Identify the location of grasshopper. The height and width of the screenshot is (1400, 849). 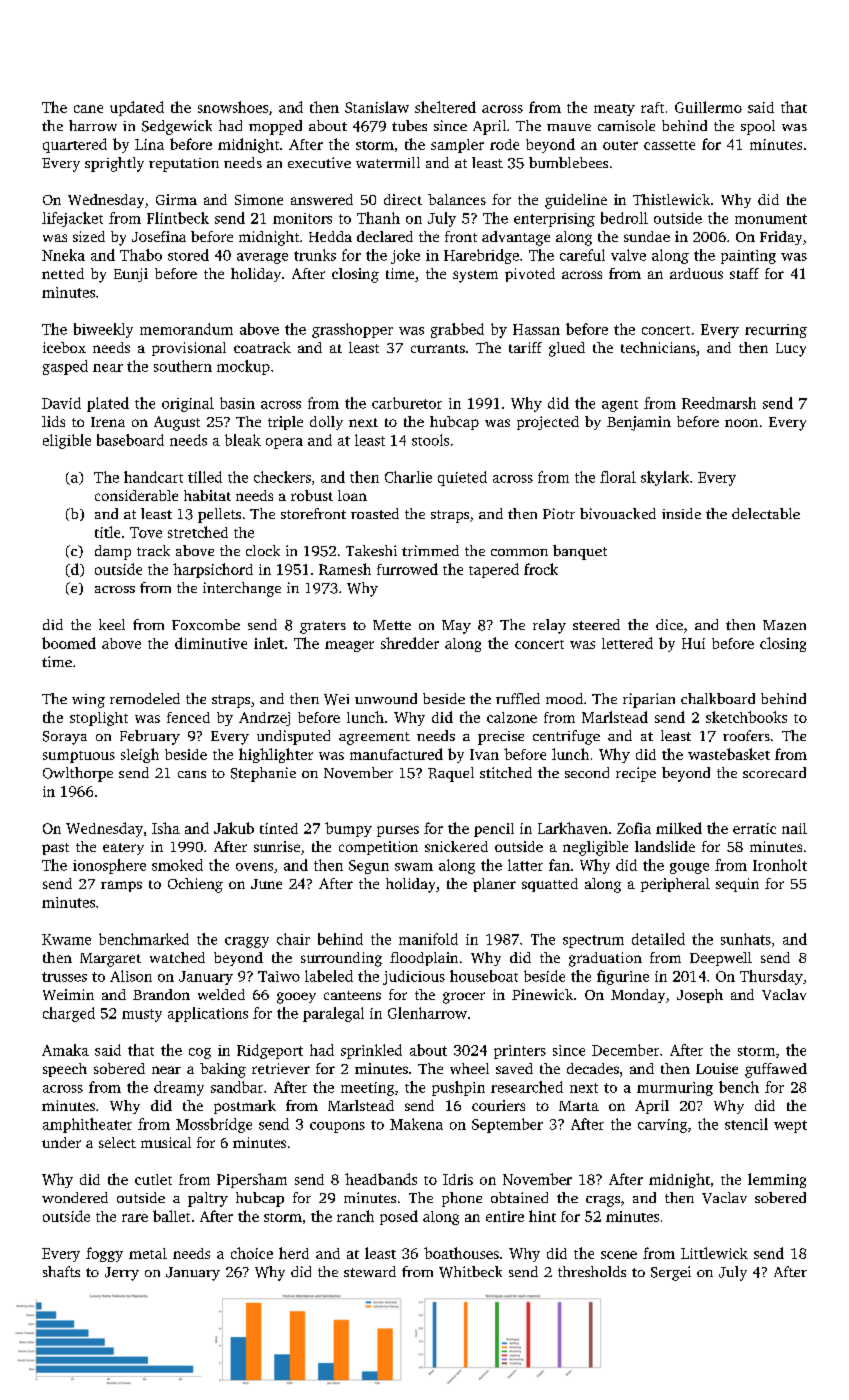
(352, 330).
